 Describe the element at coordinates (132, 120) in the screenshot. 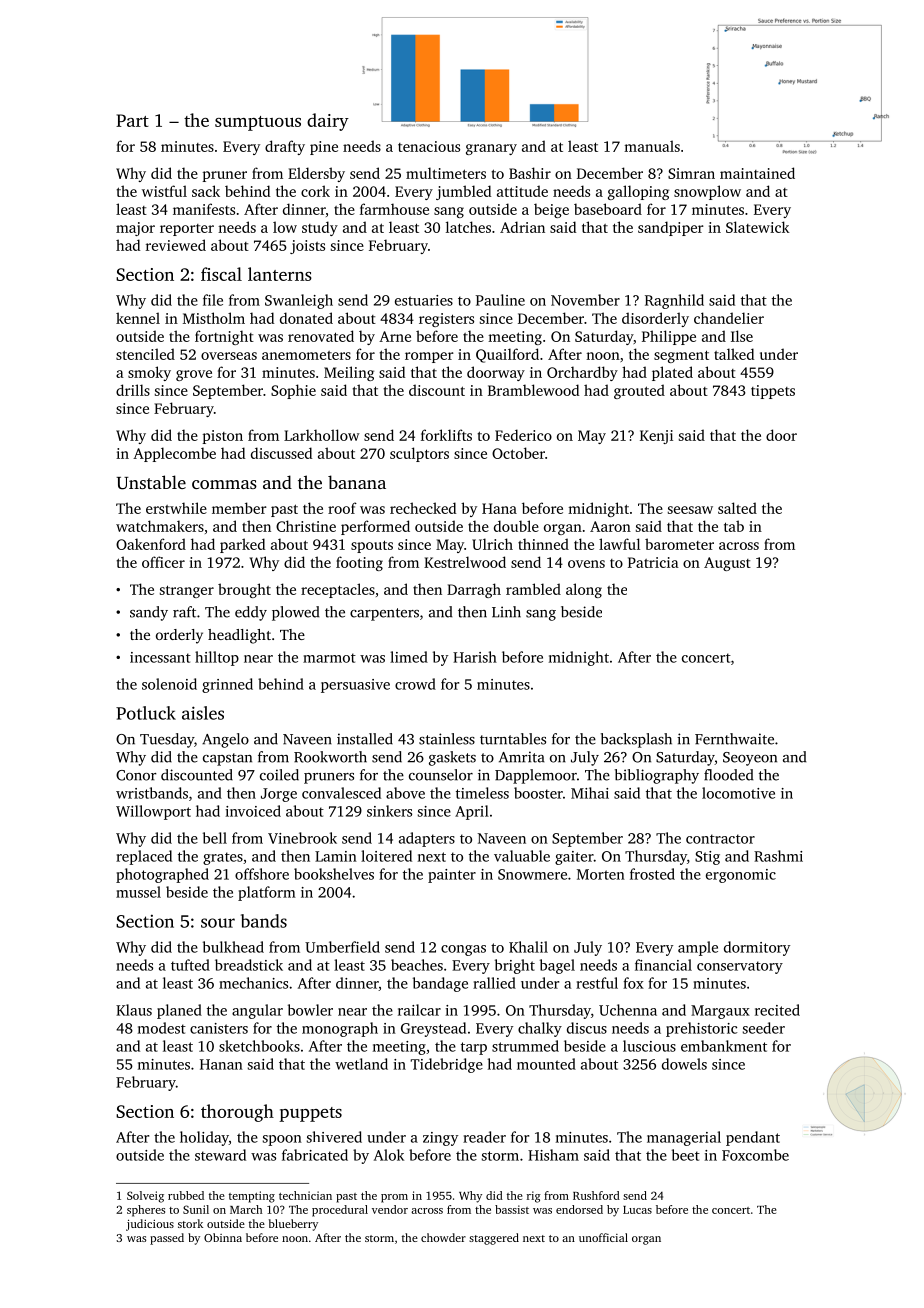

I see `Part` at that location.
